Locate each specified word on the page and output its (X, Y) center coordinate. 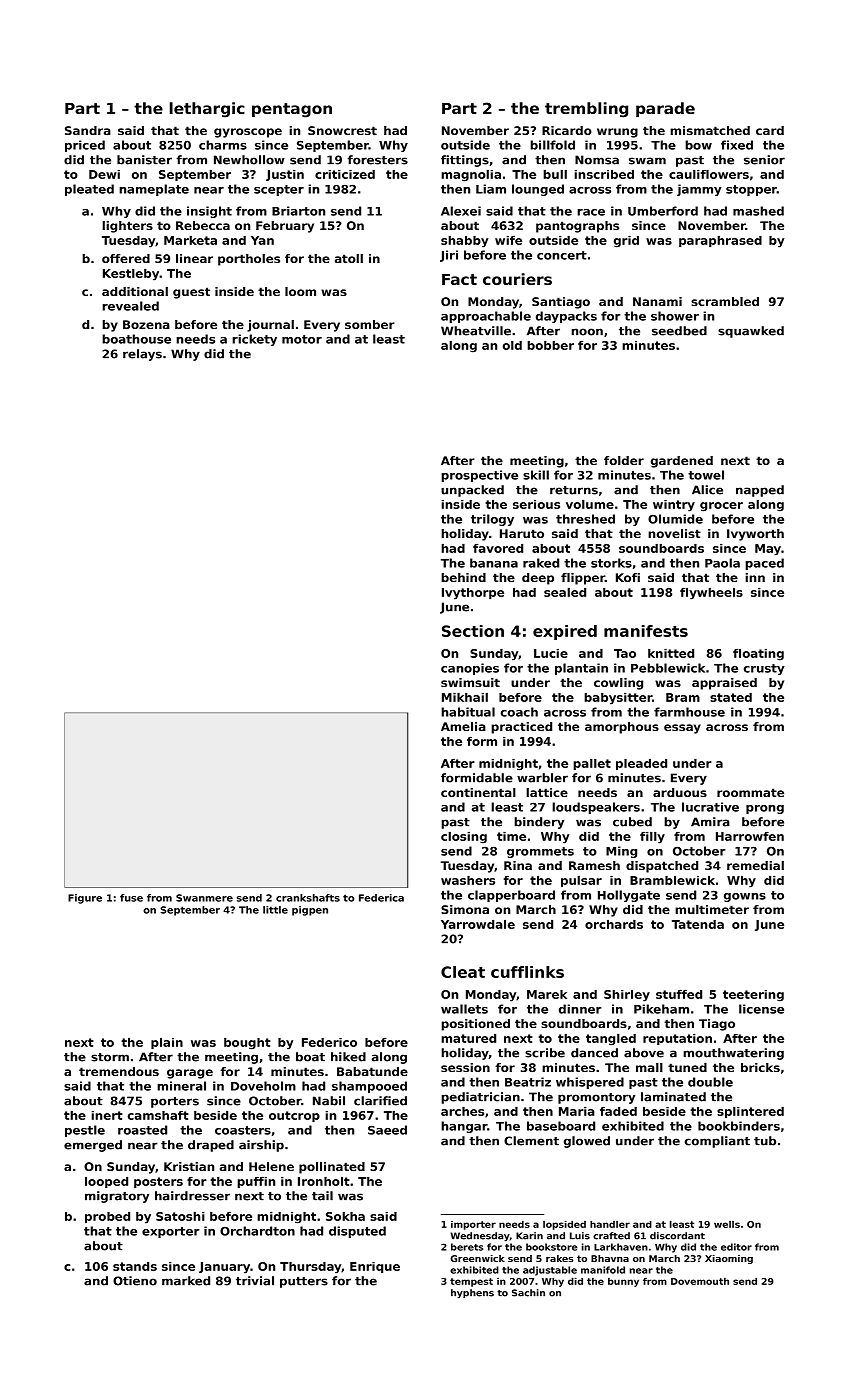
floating (758, 655)
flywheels (711, 594)
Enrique (375, 1267)
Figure (85, 899)
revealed (130, 306)
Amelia (463, 726)
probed (107, 1217)
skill (536, 475)
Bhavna (610, 1258)
